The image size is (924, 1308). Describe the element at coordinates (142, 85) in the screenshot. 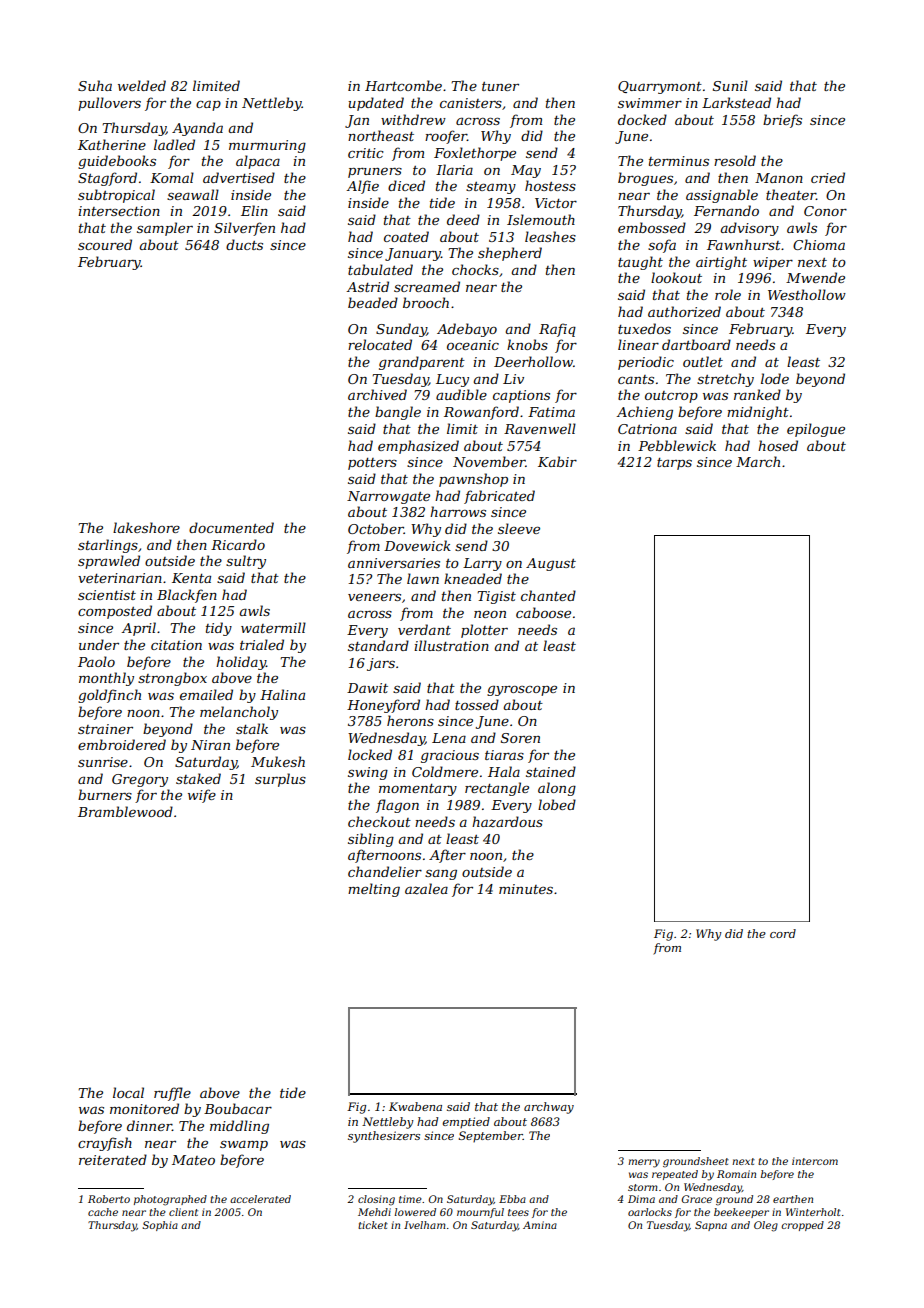

I see `welded` at that location.
